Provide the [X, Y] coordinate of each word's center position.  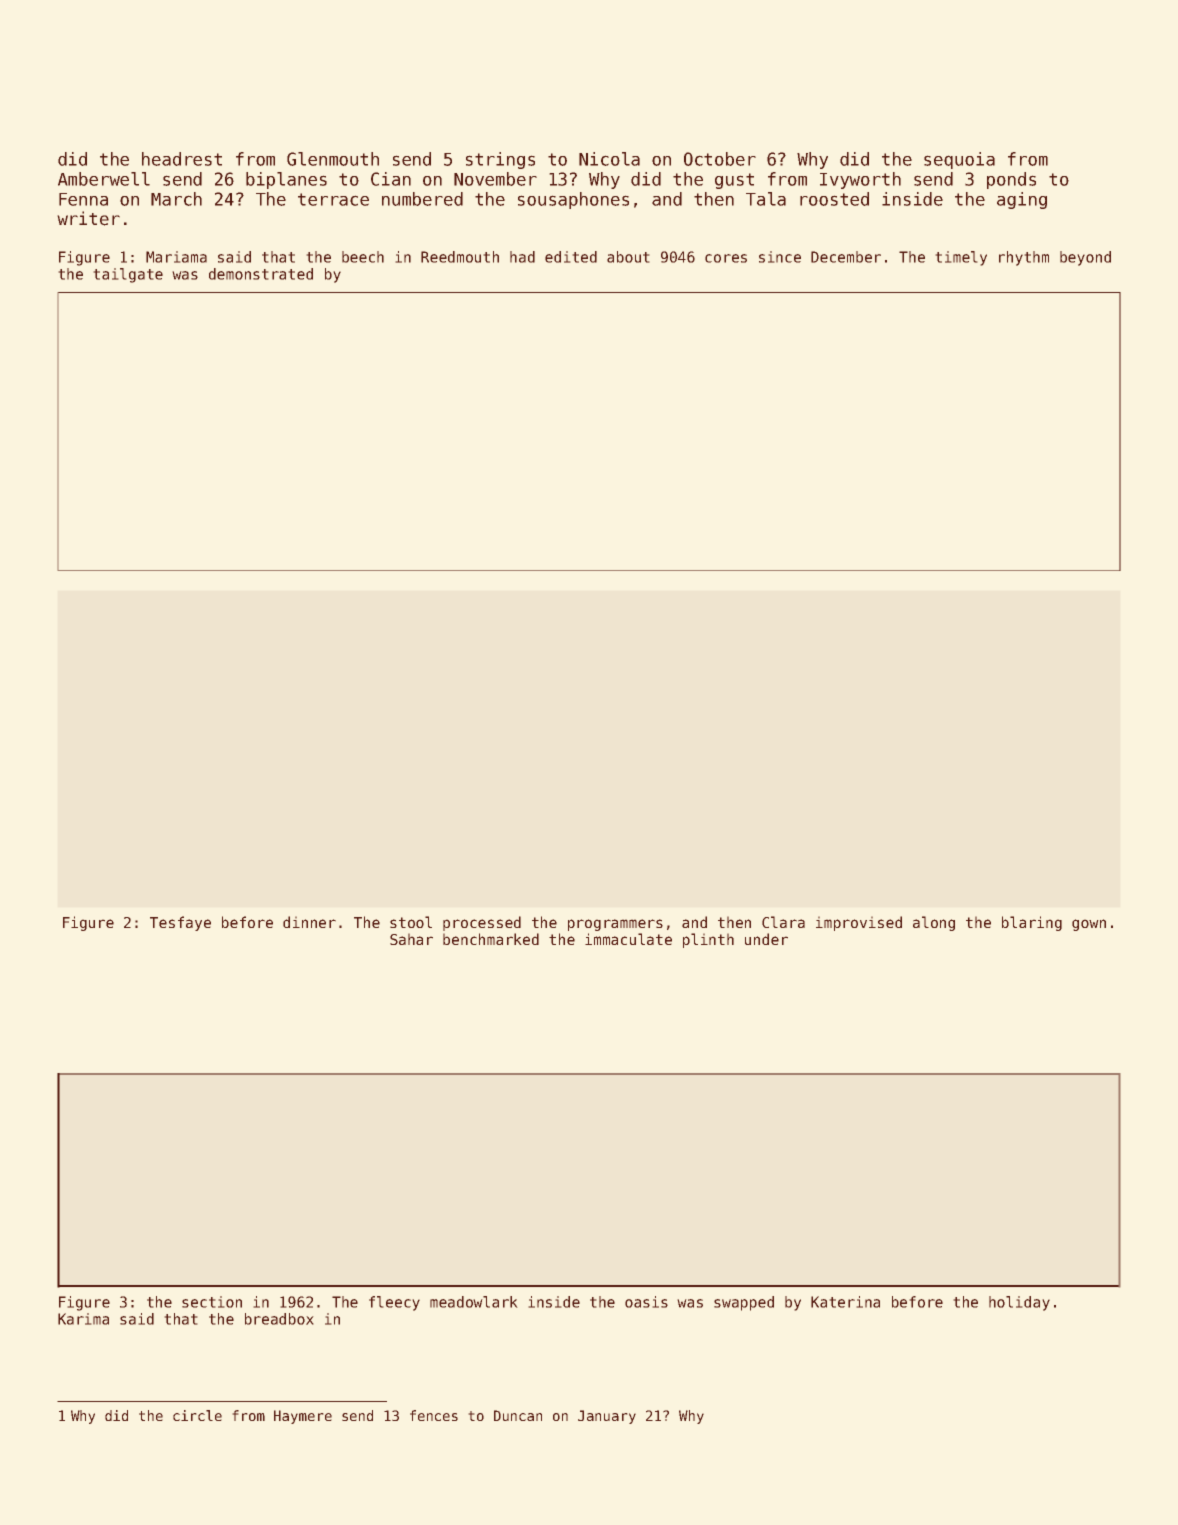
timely [961, 258]
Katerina [845, 1302]
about [628, 257]
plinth [708, 940]
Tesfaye [180, 923]
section [212, 1302]
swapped [744, 1303]
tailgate [128, 275]
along [934, 923]
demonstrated [261, 274]
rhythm [1024, 258]
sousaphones [573, 200]
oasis [646, 1302]
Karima [83, 1319]
